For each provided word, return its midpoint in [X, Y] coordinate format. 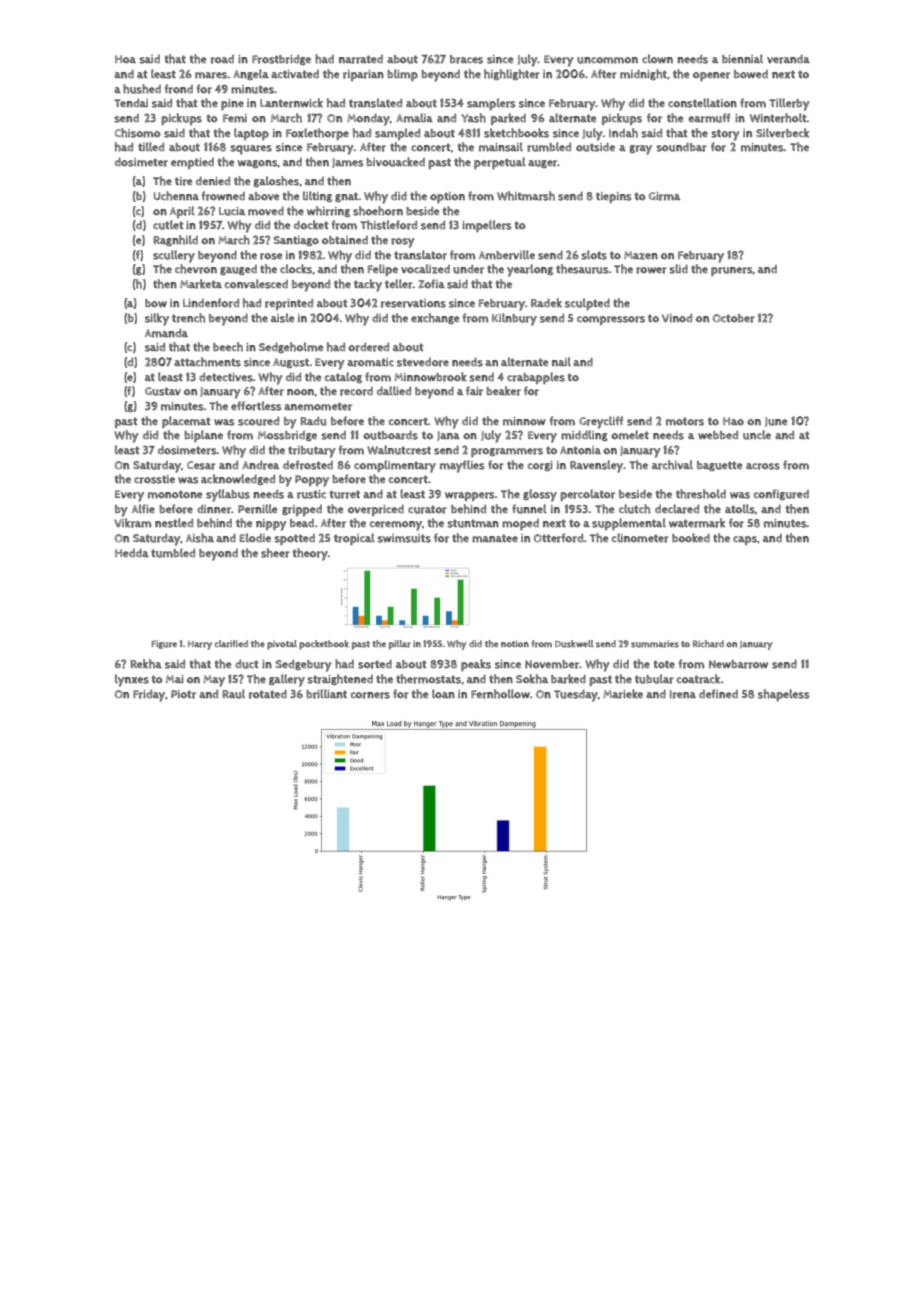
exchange [435, 318]
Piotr [183, 694]
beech [228, 347]
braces [466, 59]
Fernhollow [500, 694]
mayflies [462, 466]
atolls [740, 509]
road [222, 59]
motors [685, 421]
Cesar [201, 465]
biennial [742, 59]
